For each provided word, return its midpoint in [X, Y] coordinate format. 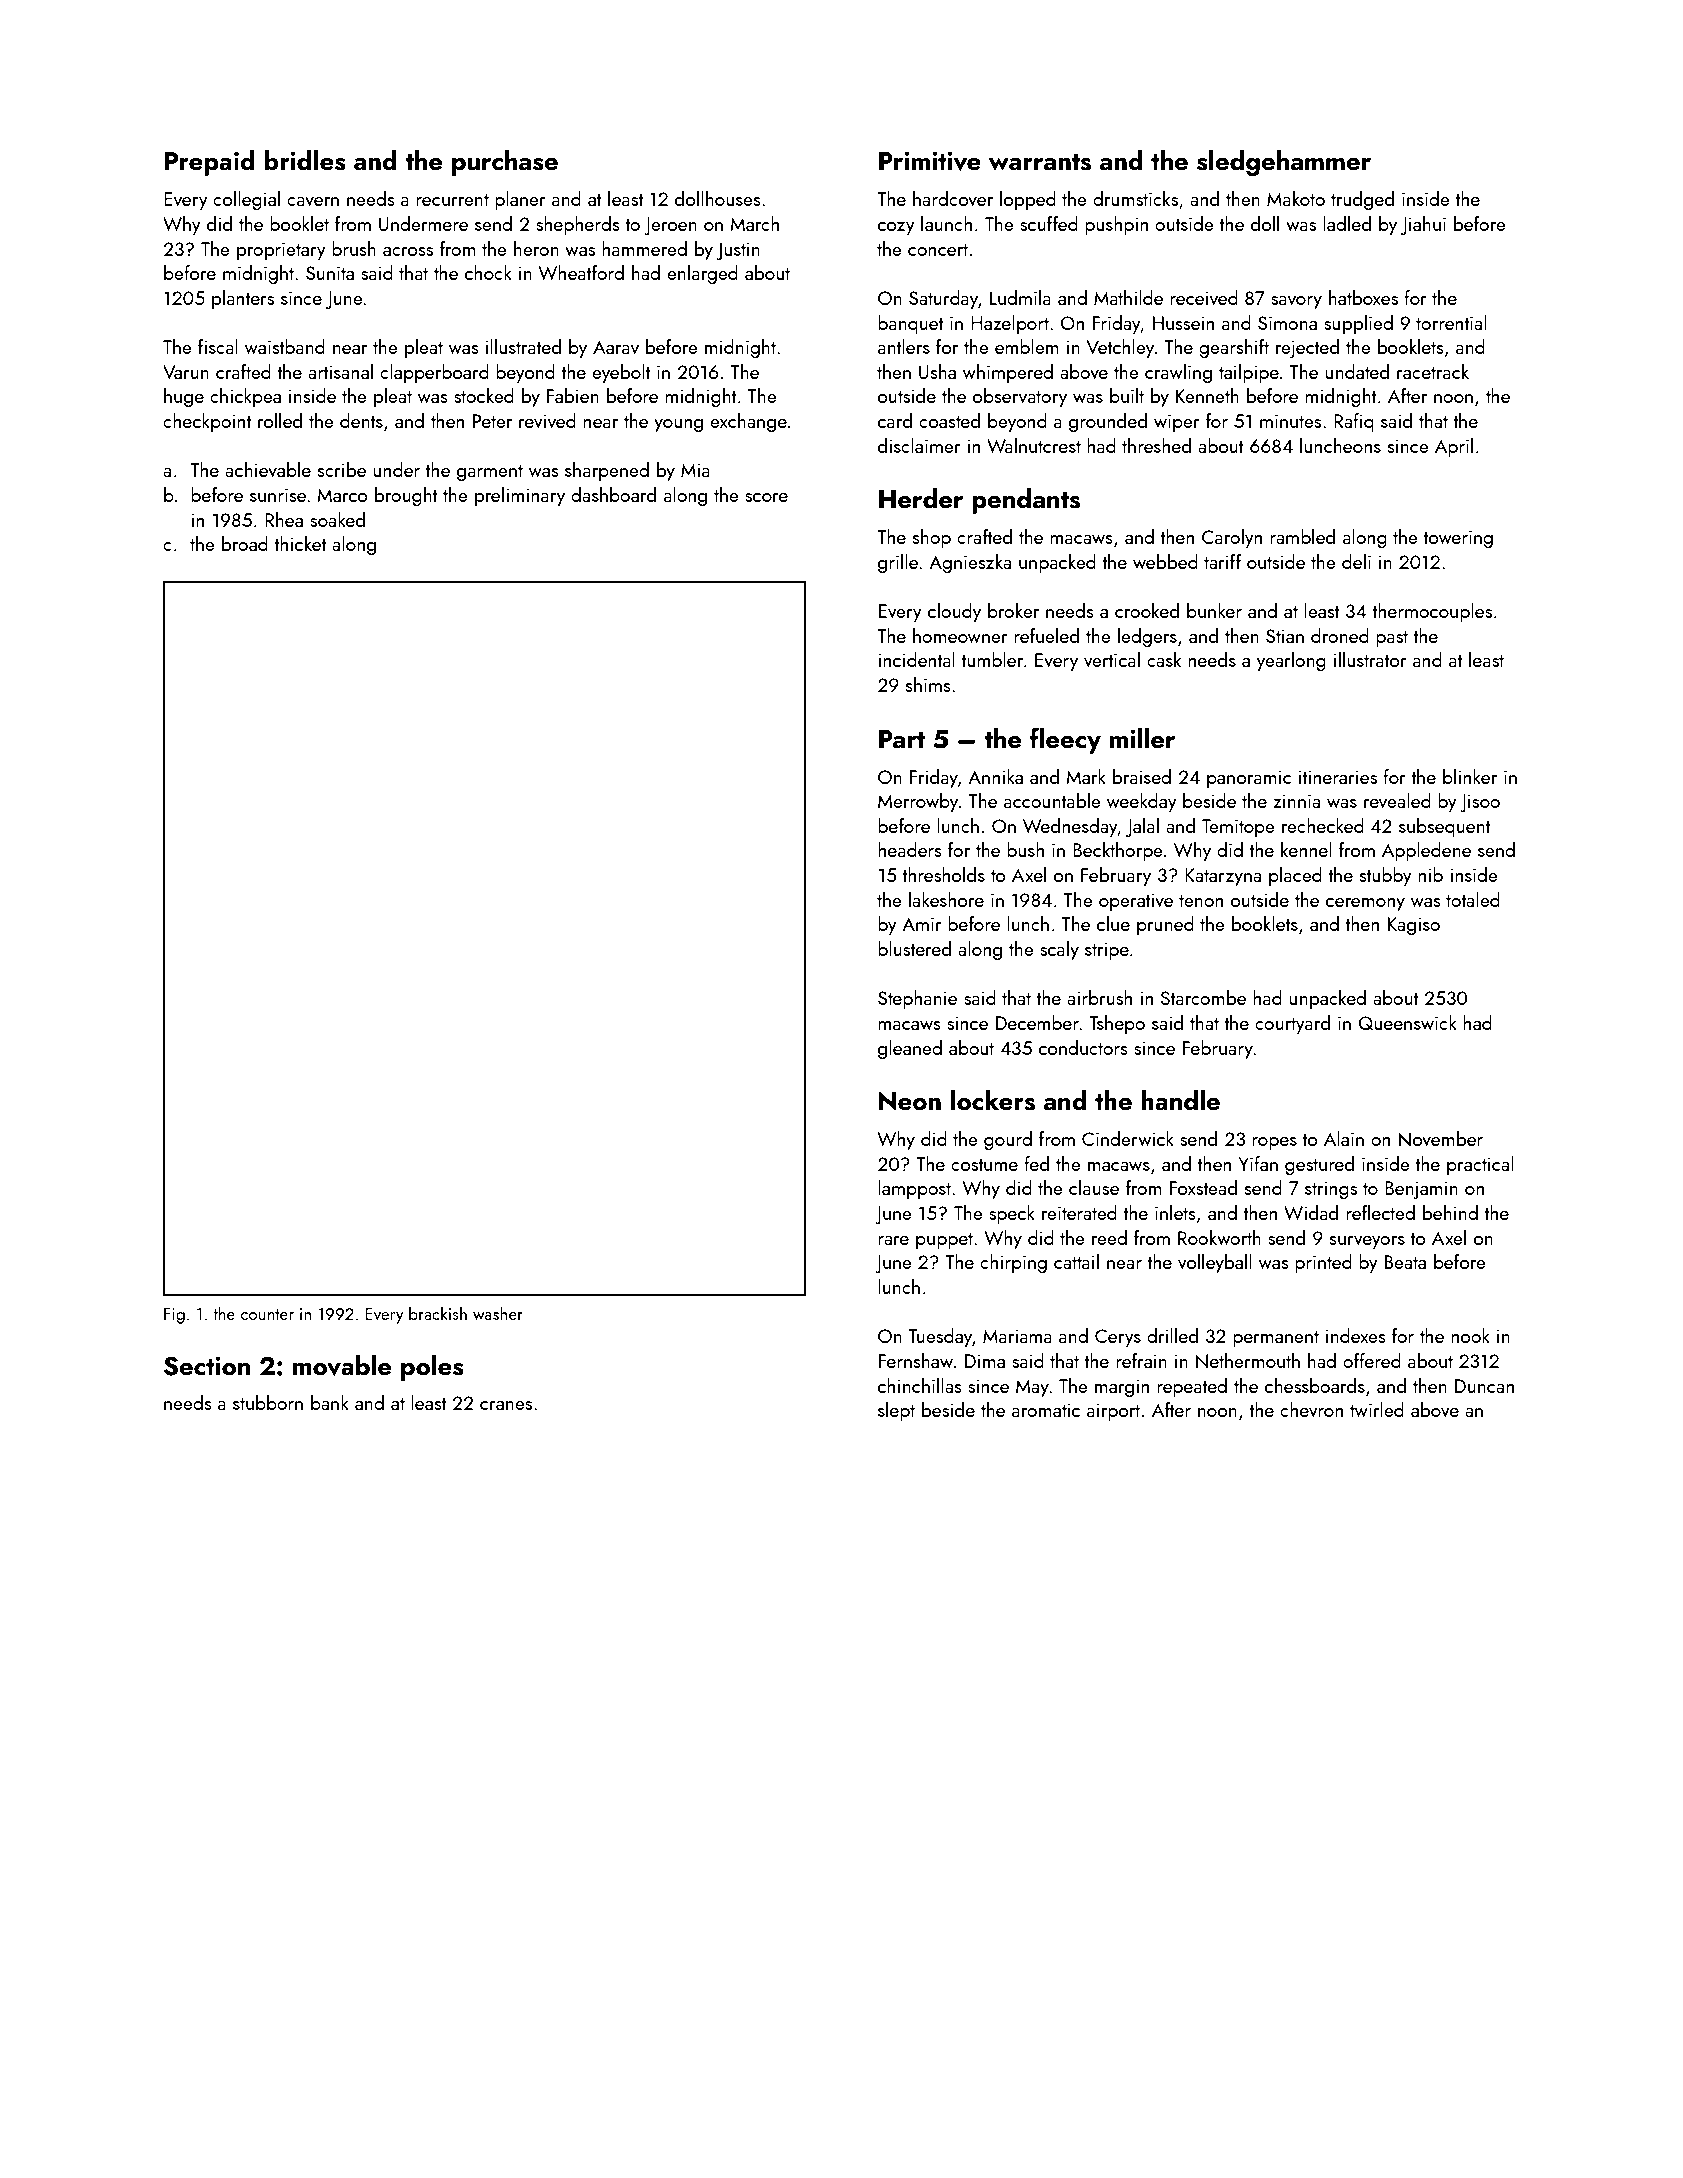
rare [893, 1240]
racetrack [1433, 371]
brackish [438, 1313]
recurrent [452, 200]
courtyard [1292, 1024]
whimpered [1008, 373]
